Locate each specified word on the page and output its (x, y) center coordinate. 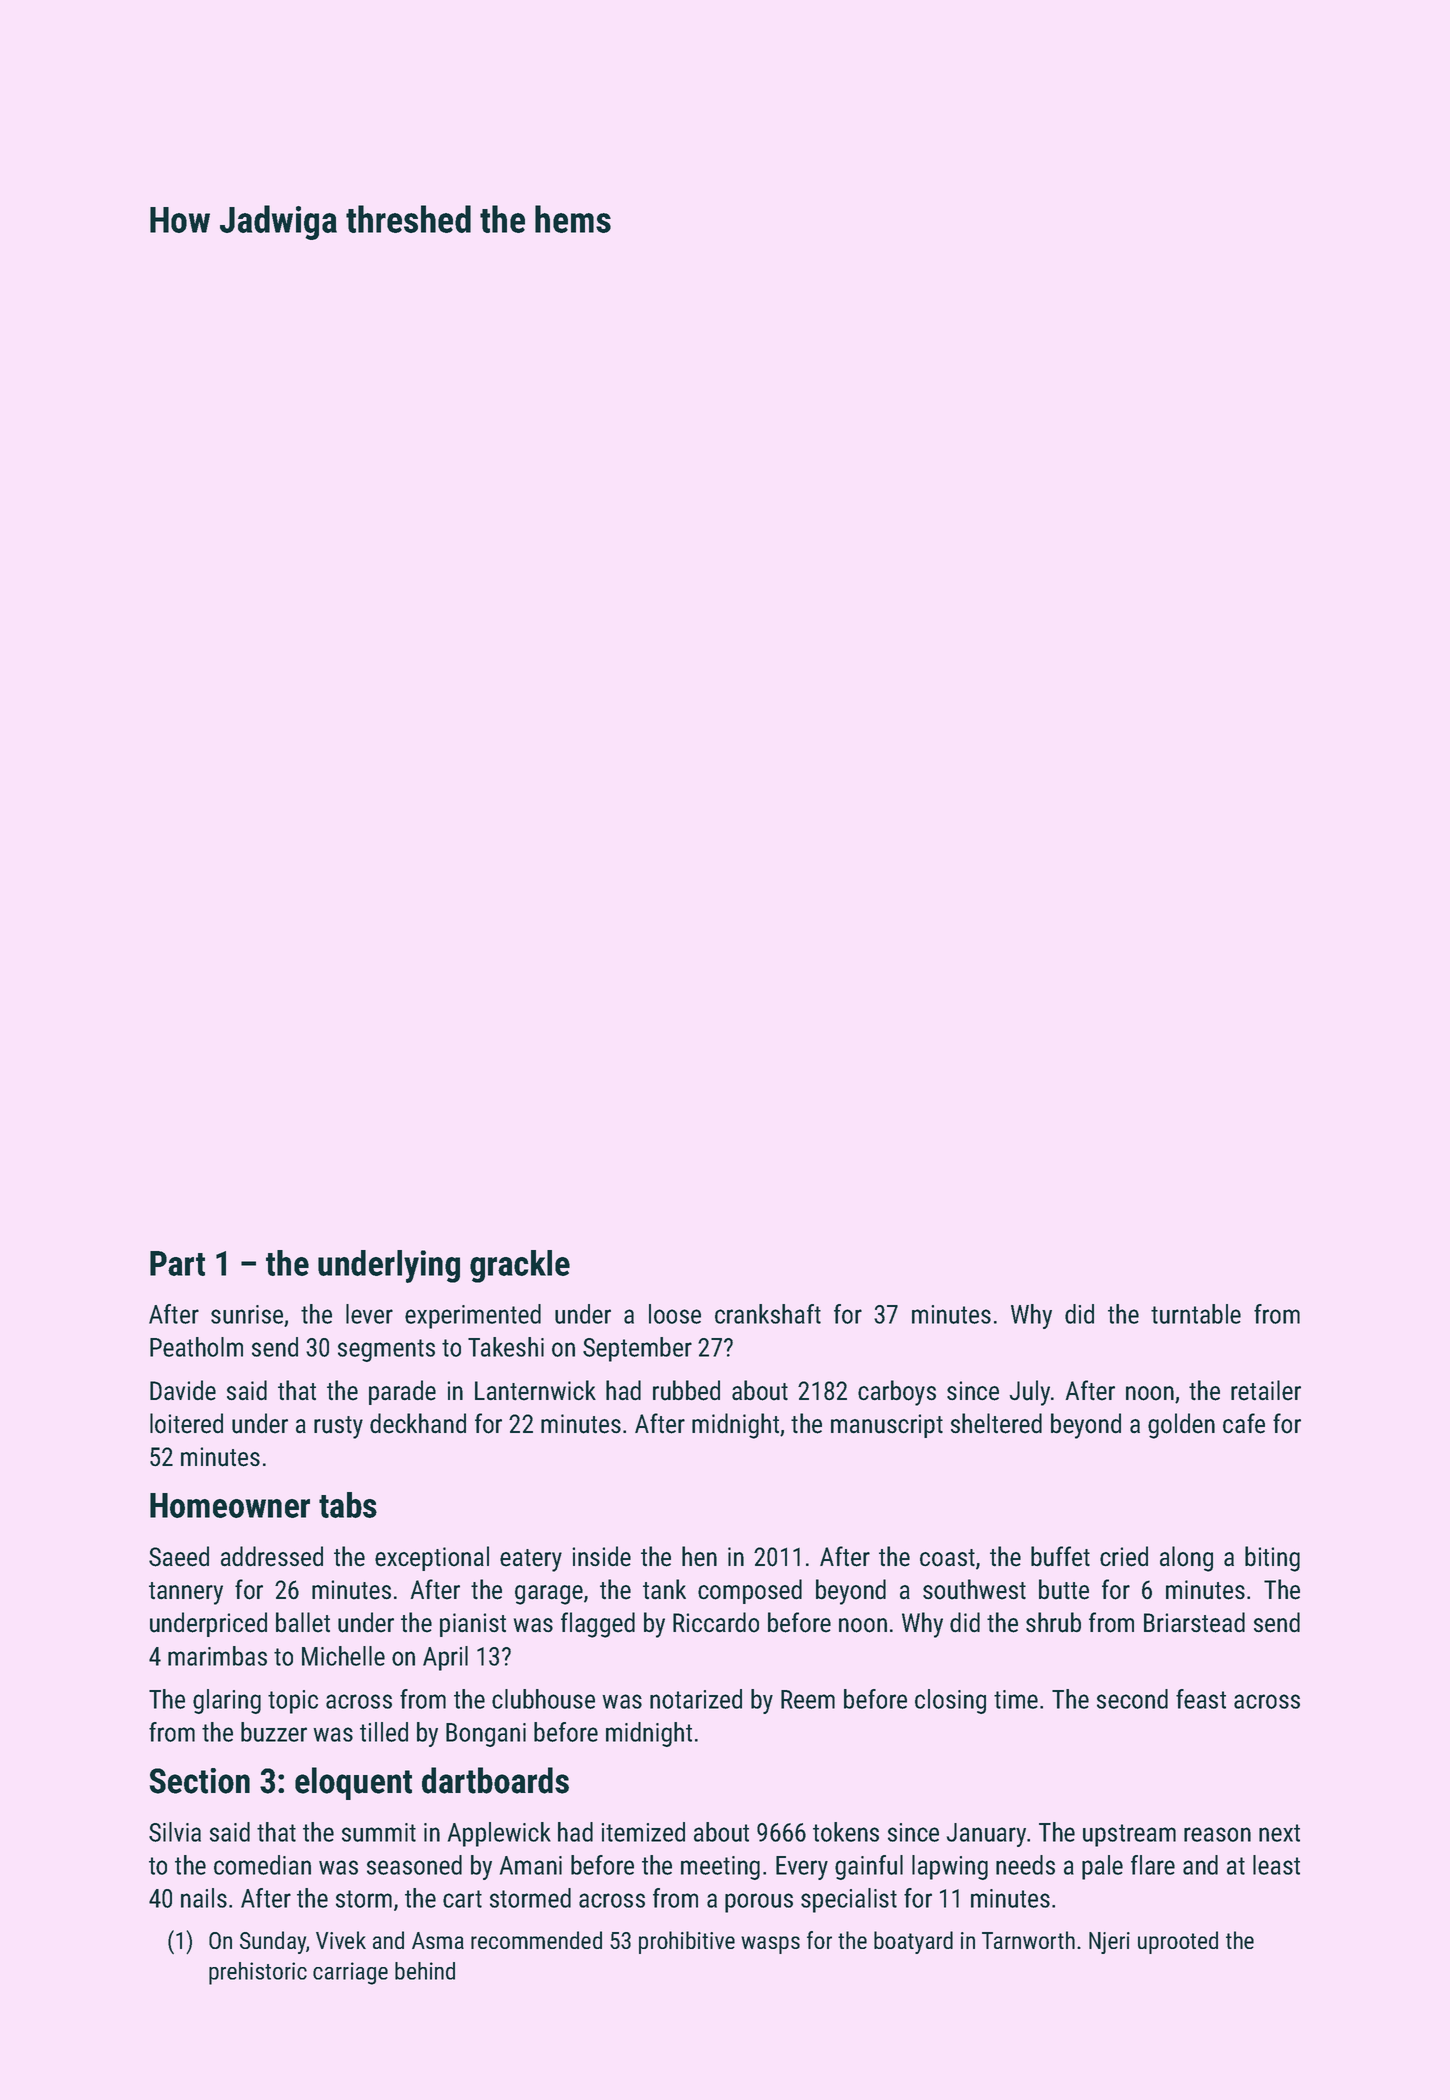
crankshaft (768, 1314)
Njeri (1109, 1943)
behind (425, 1971)
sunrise (247, 1314)
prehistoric (258, 1973)
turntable (1196, 1314)
